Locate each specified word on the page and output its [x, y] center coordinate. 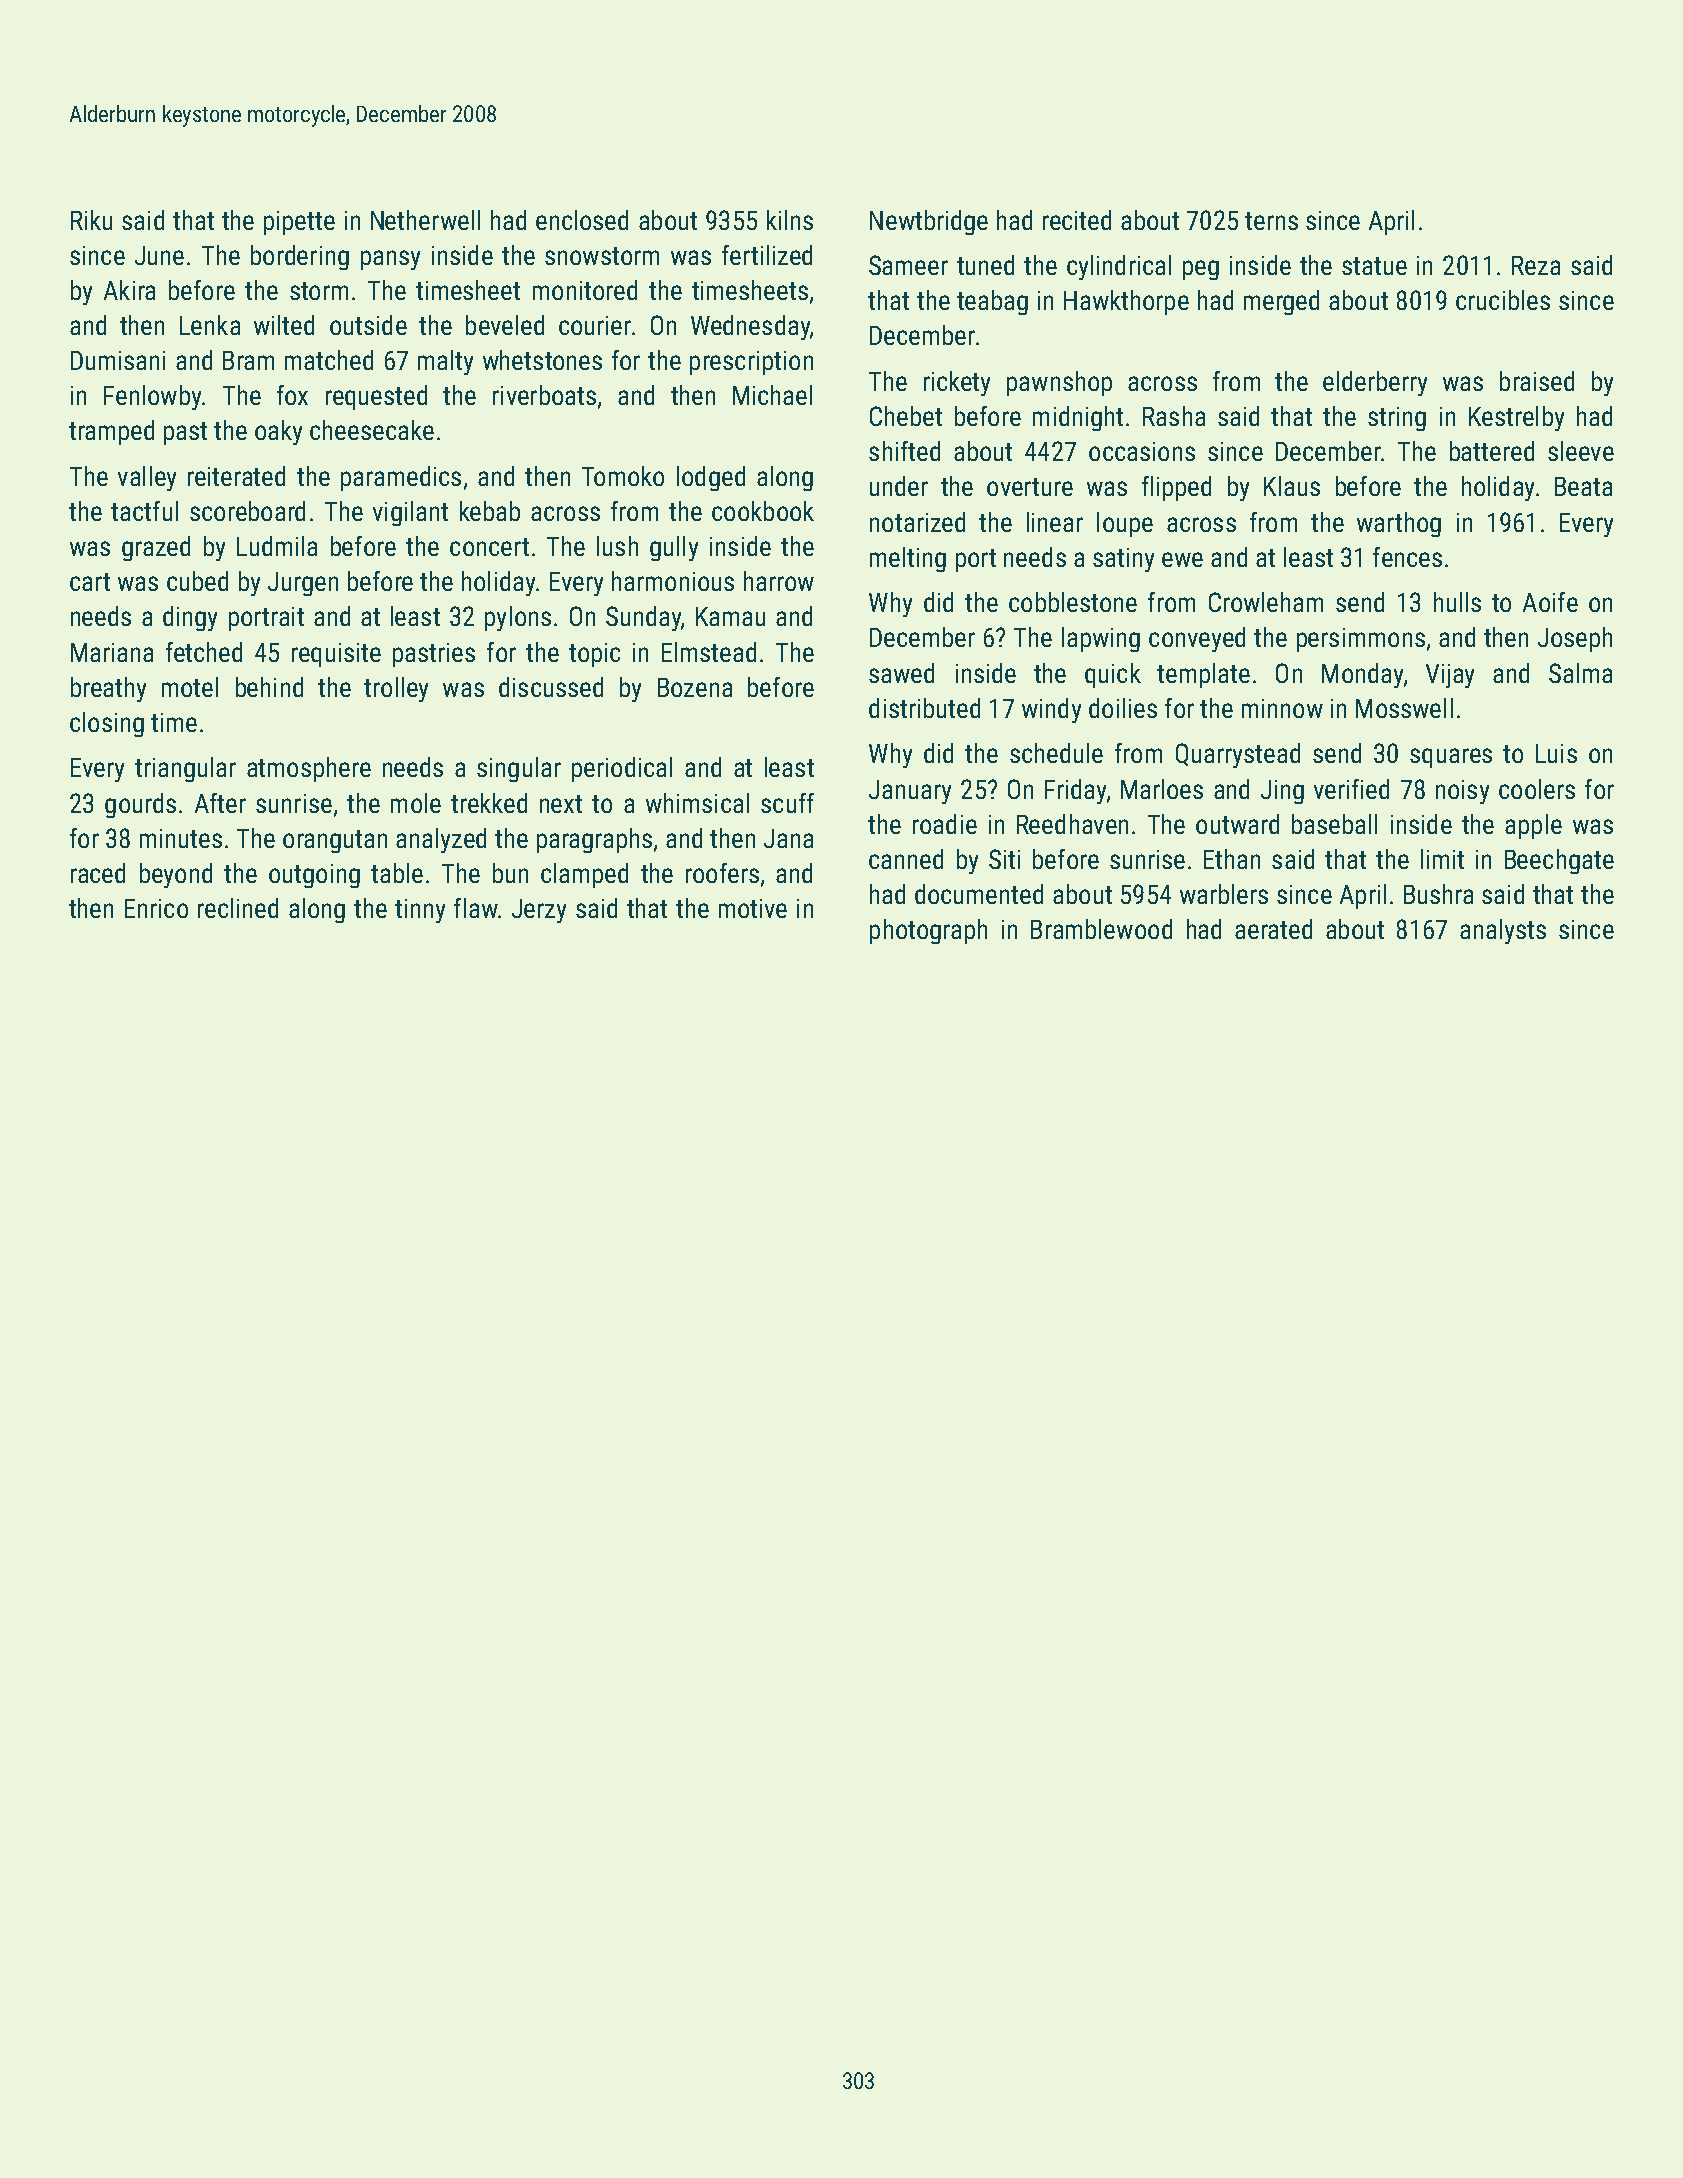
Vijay [1450, 676]
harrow [779, 581]
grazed [156, 548]
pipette [299, 223]
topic [594, 655]
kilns [790, 220]
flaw [476, 908]
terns [1271, 221]
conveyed [1197, 639]
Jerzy [539, 911]
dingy [190, 618]
